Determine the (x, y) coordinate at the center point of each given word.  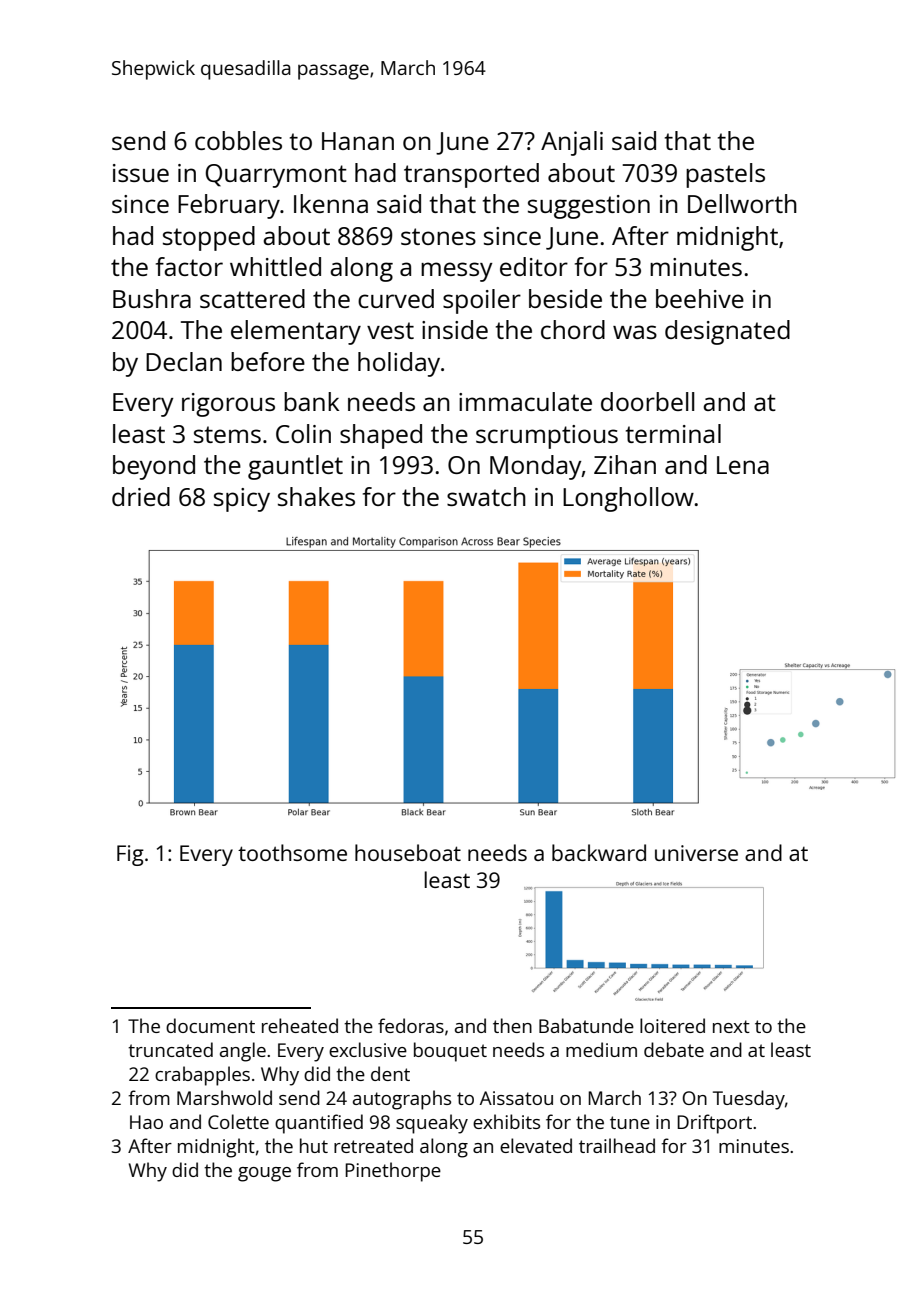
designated (727, 332)
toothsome (292, 852)
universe (696, 853)
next (731, 1026)
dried (141, 496)
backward (599, 852)
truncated (170, 1049)
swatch (486, 496)
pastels (725, 175)
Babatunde (586, 1025)
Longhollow (628, 499)
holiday (399, 364)
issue (141, 173)
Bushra (152, 298)
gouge (264, 1174)
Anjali (572, 143)
